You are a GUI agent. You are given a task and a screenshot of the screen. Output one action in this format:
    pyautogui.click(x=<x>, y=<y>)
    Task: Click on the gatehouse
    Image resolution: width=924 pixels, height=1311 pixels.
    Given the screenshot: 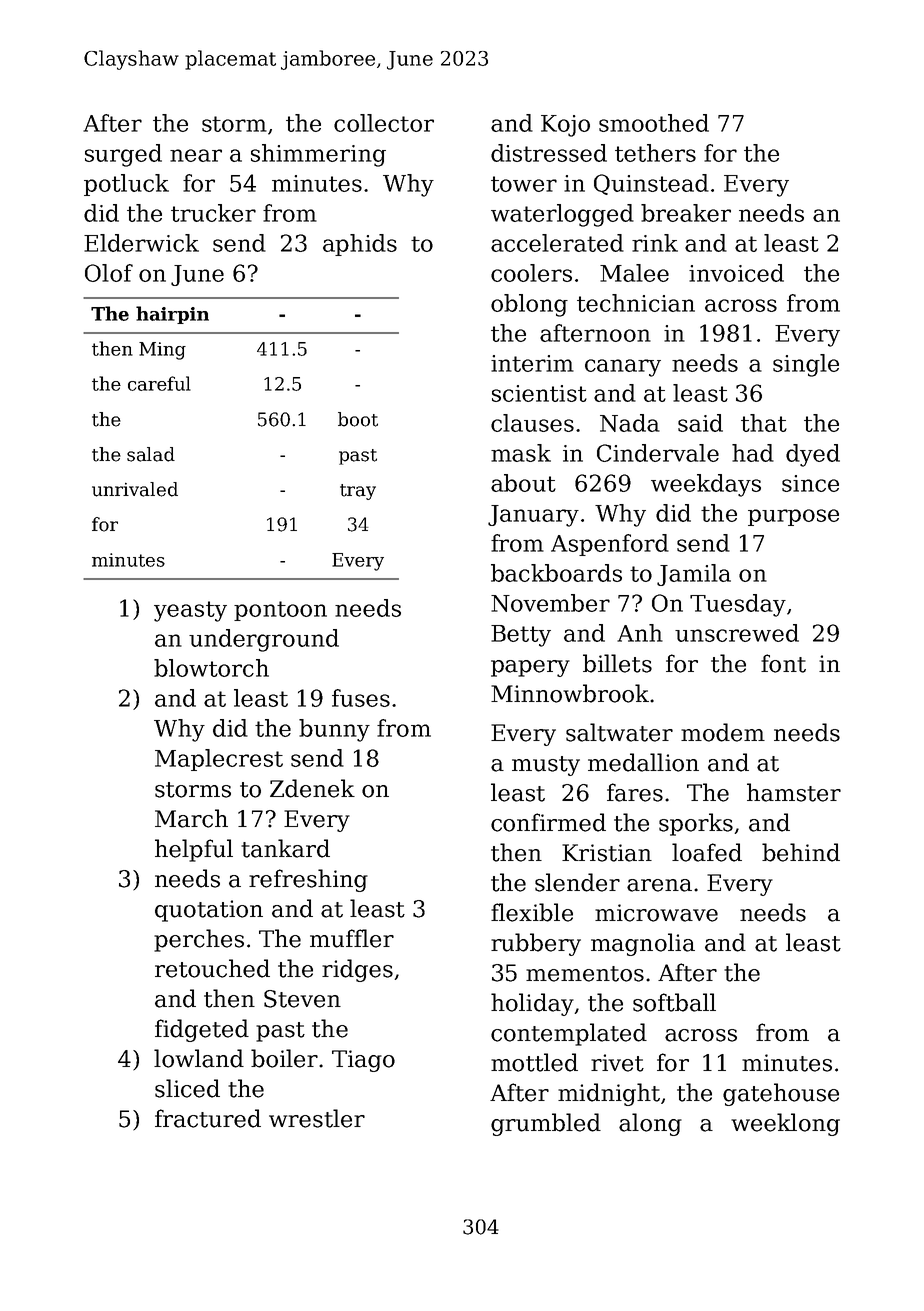 What is the action you would take?
    pyautogui.click(x=781, y=1094)
